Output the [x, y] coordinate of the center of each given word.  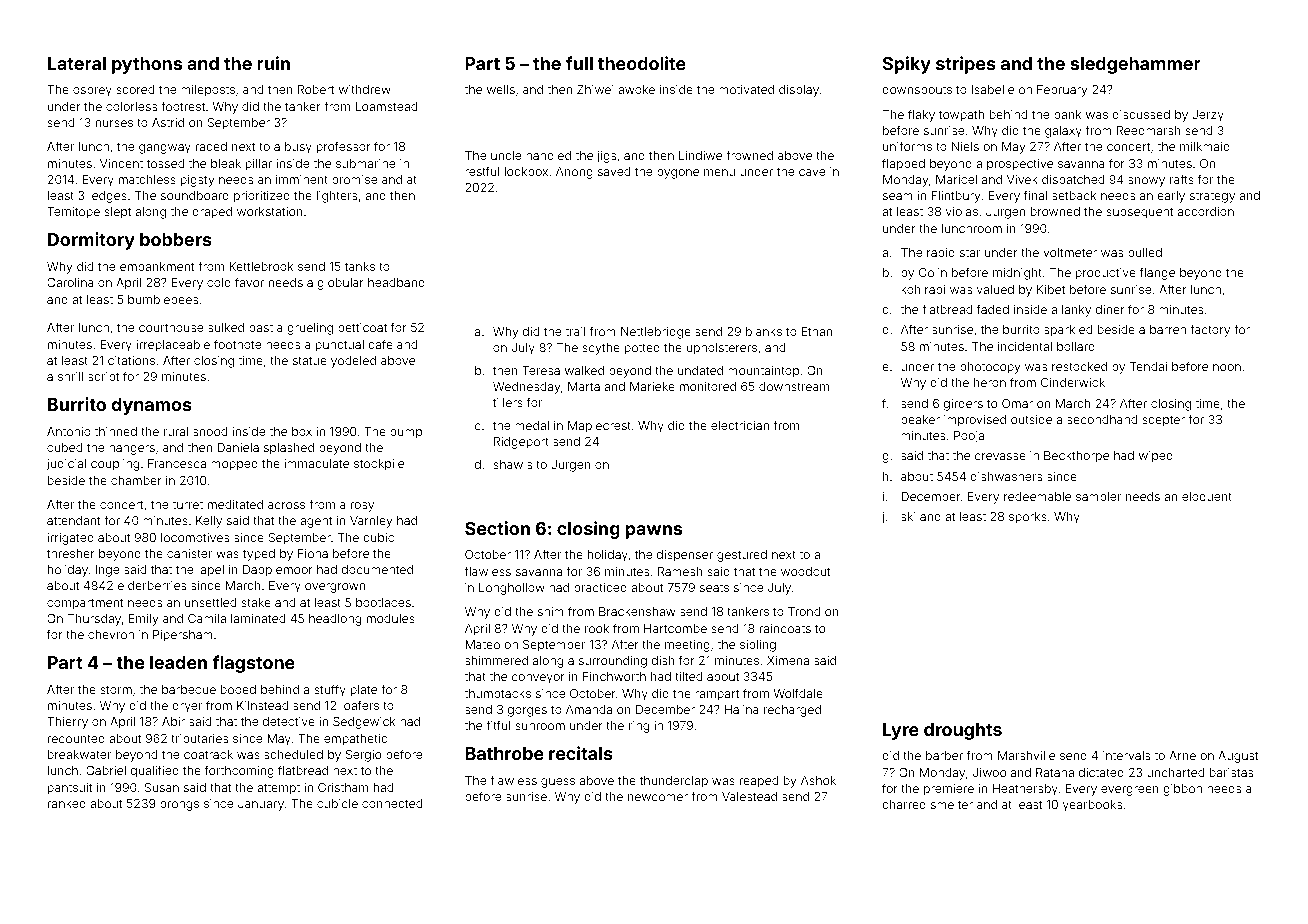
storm [116, 689]
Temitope [73, 213]
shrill [70, 376]
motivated [746, 89]
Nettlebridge [656, 333]
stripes [966, 65]
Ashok [818, 780]
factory [1210, 330]
